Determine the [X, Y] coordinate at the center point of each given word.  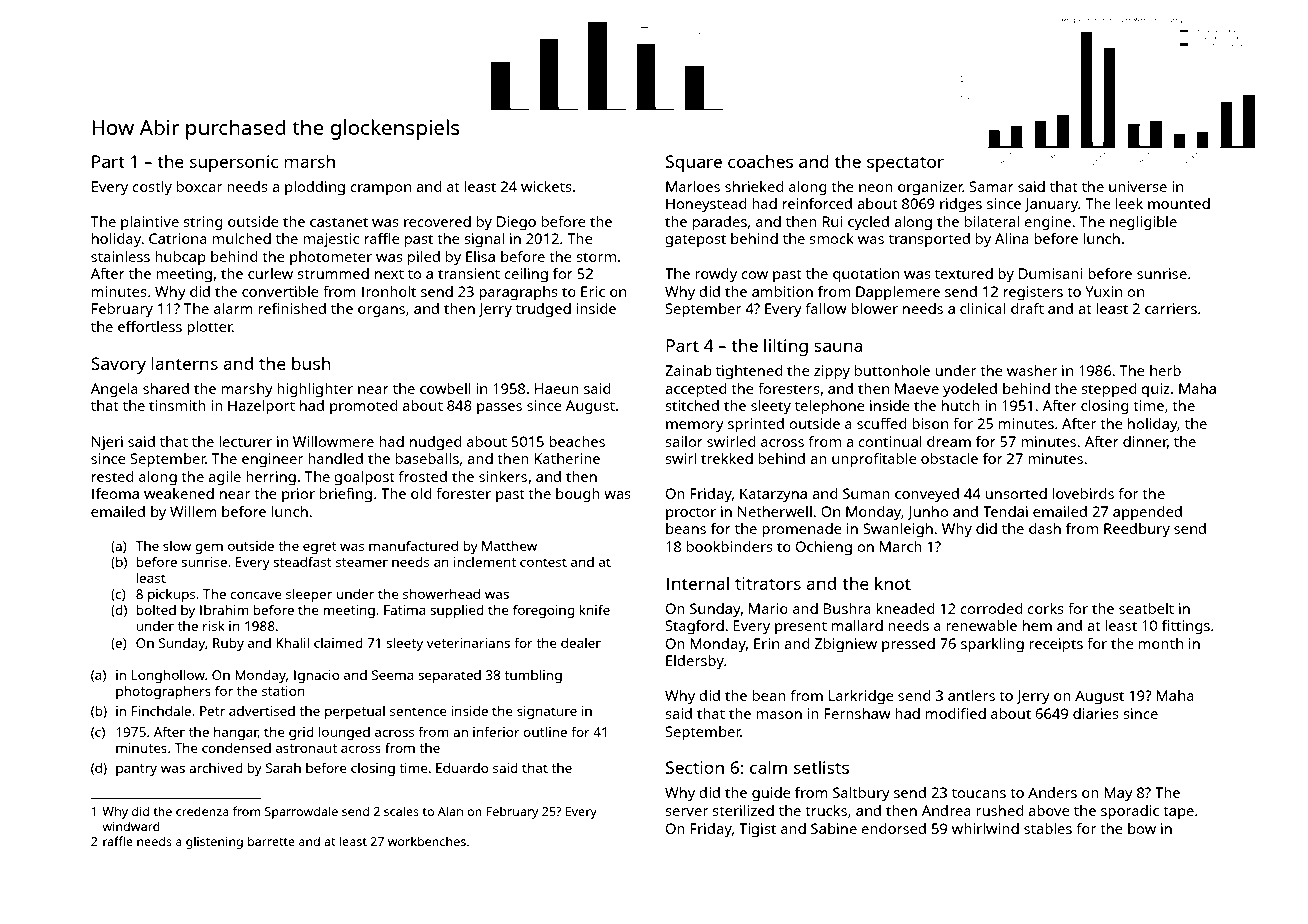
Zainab [688, 370]
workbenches [427, 841]
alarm [233, 308]
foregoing [544, 611]
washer [1032, 370]
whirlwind [985, 828]
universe [1138, 186]
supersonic [234, 163]
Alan [450, 811]
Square [694, 163]
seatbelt [1146, 608]
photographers [163, 692]
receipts [1056, 645]
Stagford [695, 627]
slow [177, 546]
